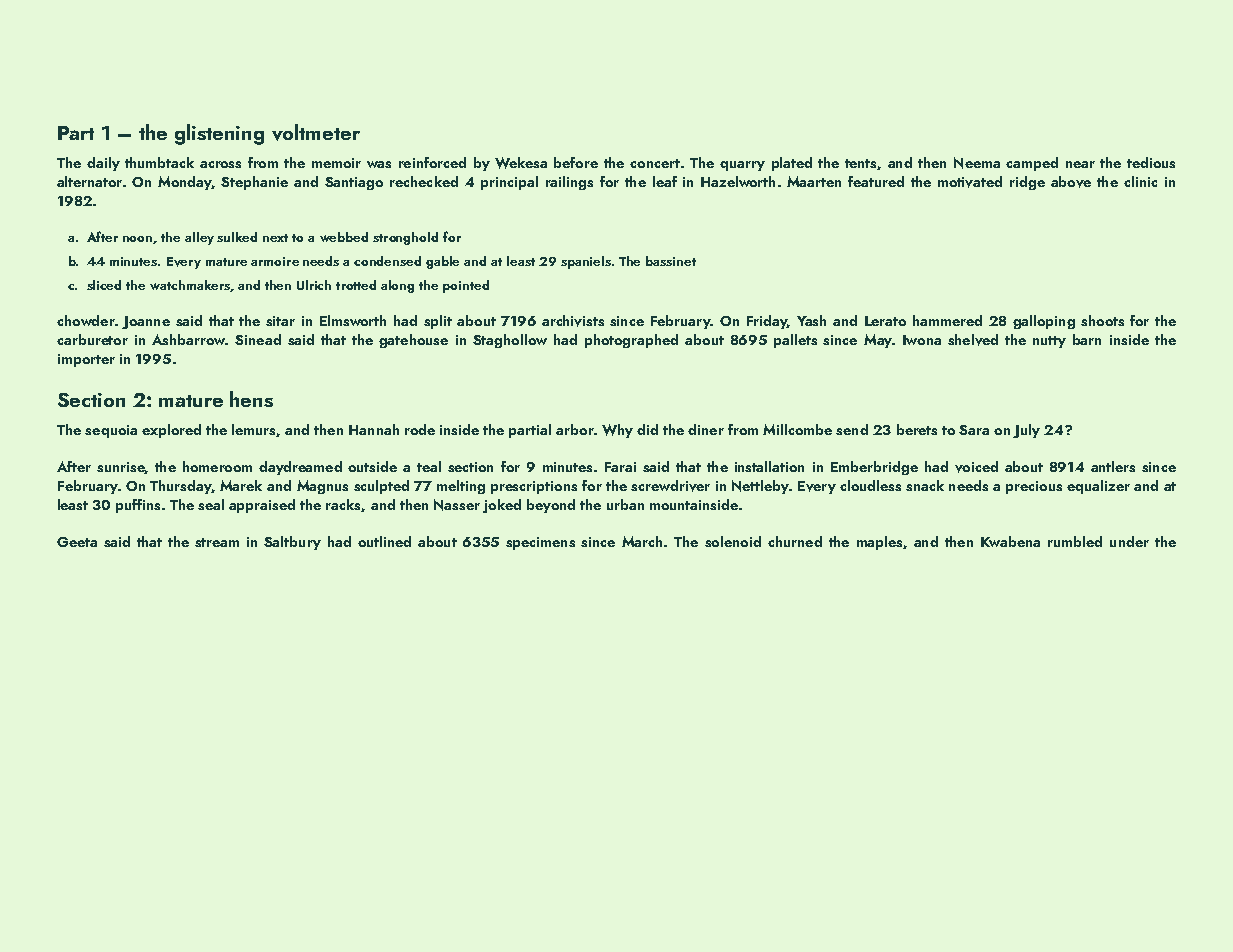 This image has height=952, width=1233. What do you see at coordinates (344, 237) in the image?
I see `webbed` at bounding box center [344, 237].
